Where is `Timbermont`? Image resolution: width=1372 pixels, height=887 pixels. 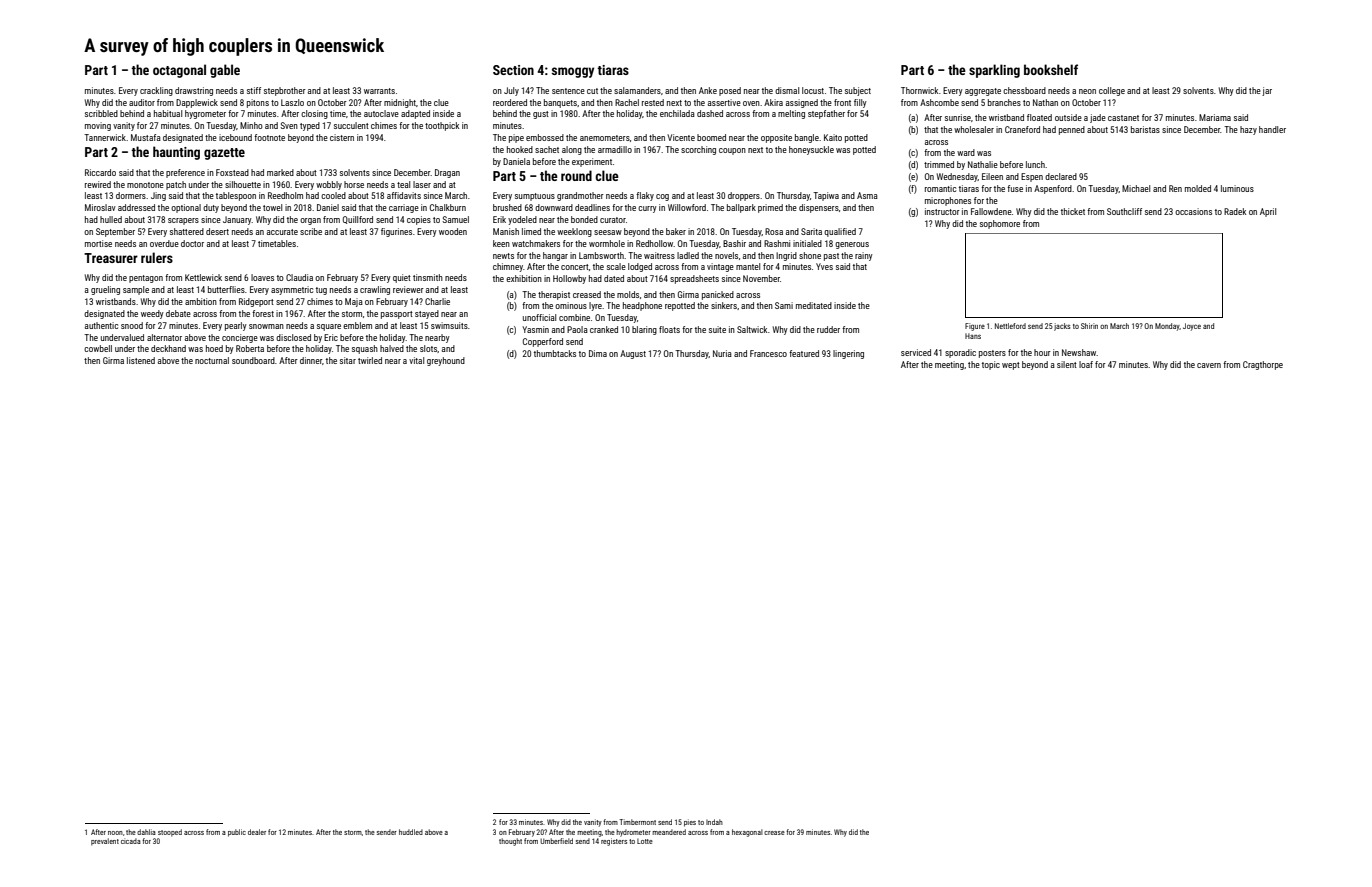
Timbermont is located at coordinates (637, 822).
